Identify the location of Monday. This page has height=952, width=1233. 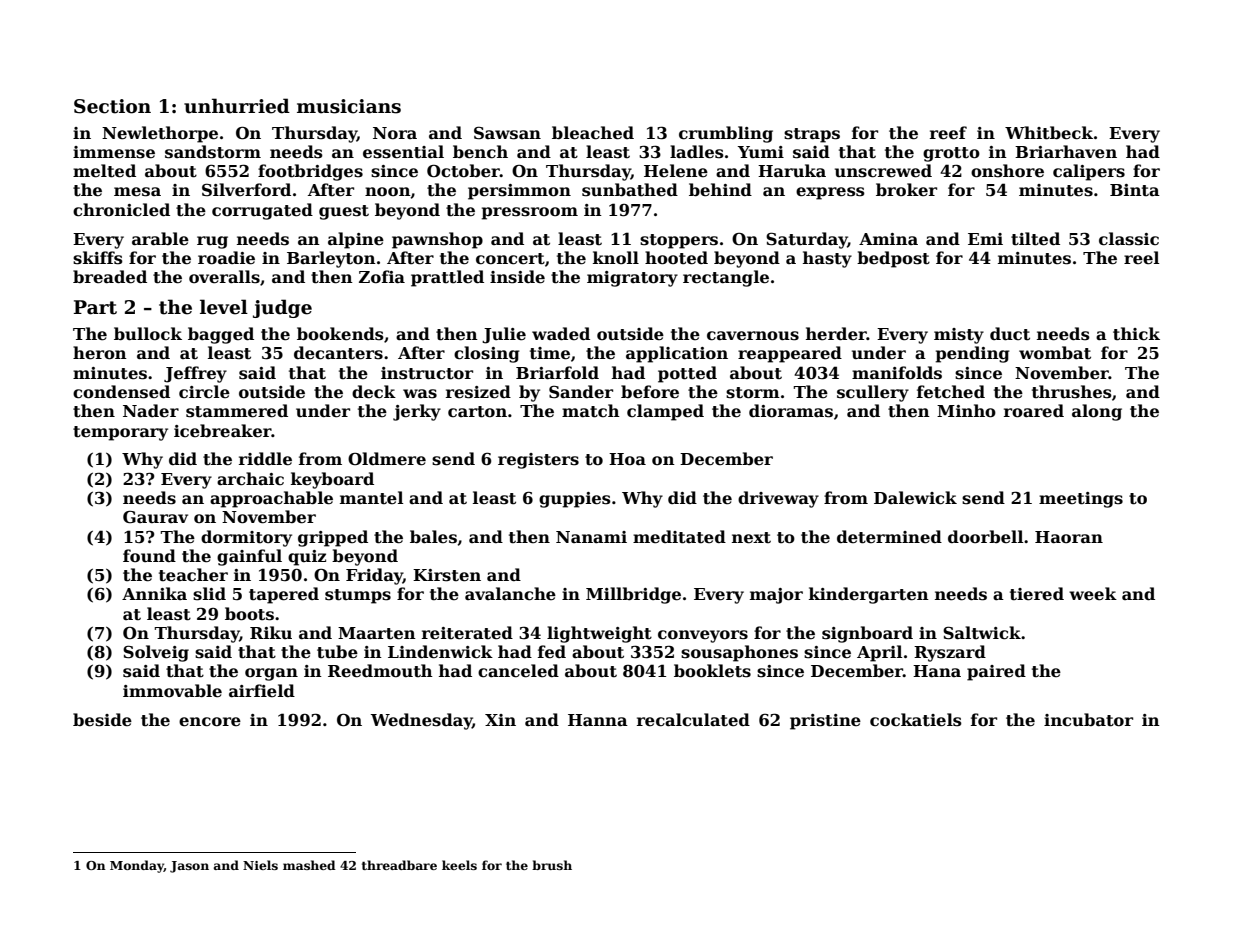
(137, 866).
